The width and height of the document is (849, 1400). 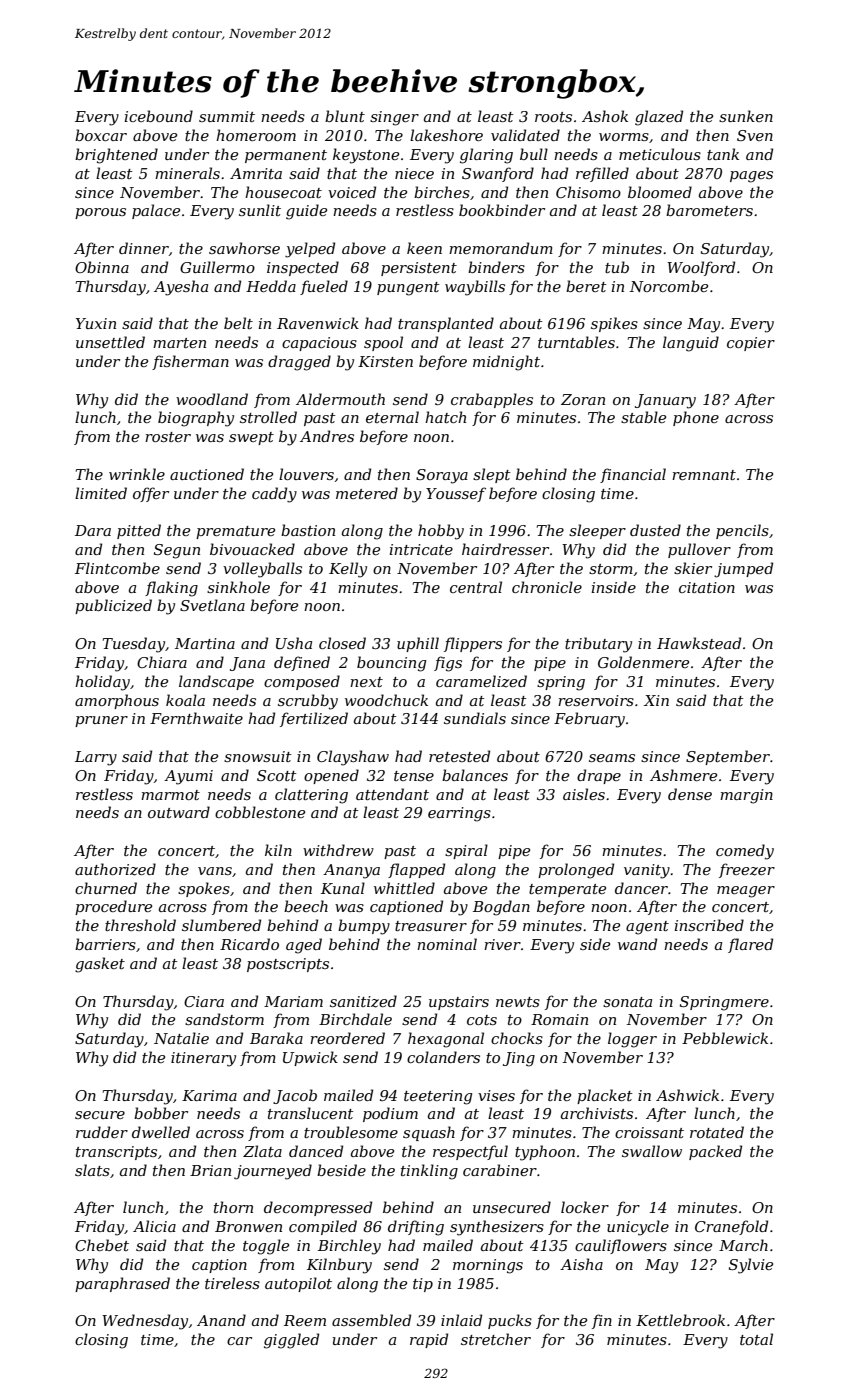 I want to click on sunlit, so click(x=260, y=210).
